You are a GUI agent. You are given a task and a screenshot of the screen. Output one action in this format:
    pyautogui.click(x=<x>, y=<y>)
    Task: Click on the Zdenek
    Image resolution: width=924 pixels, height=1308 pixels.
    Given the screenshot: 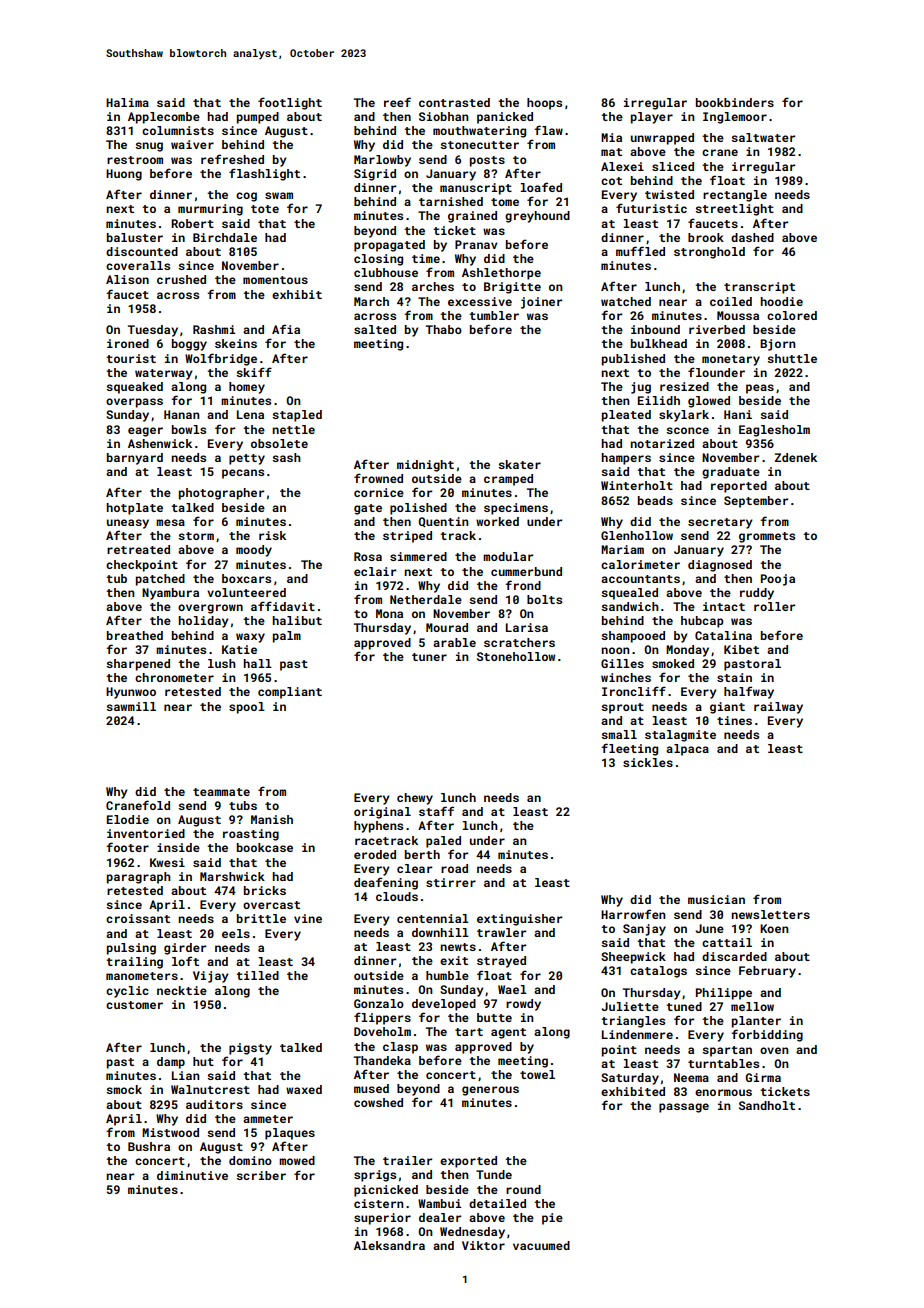 What is the action you would take?
    pyautogui.click(x=796, y=457)
